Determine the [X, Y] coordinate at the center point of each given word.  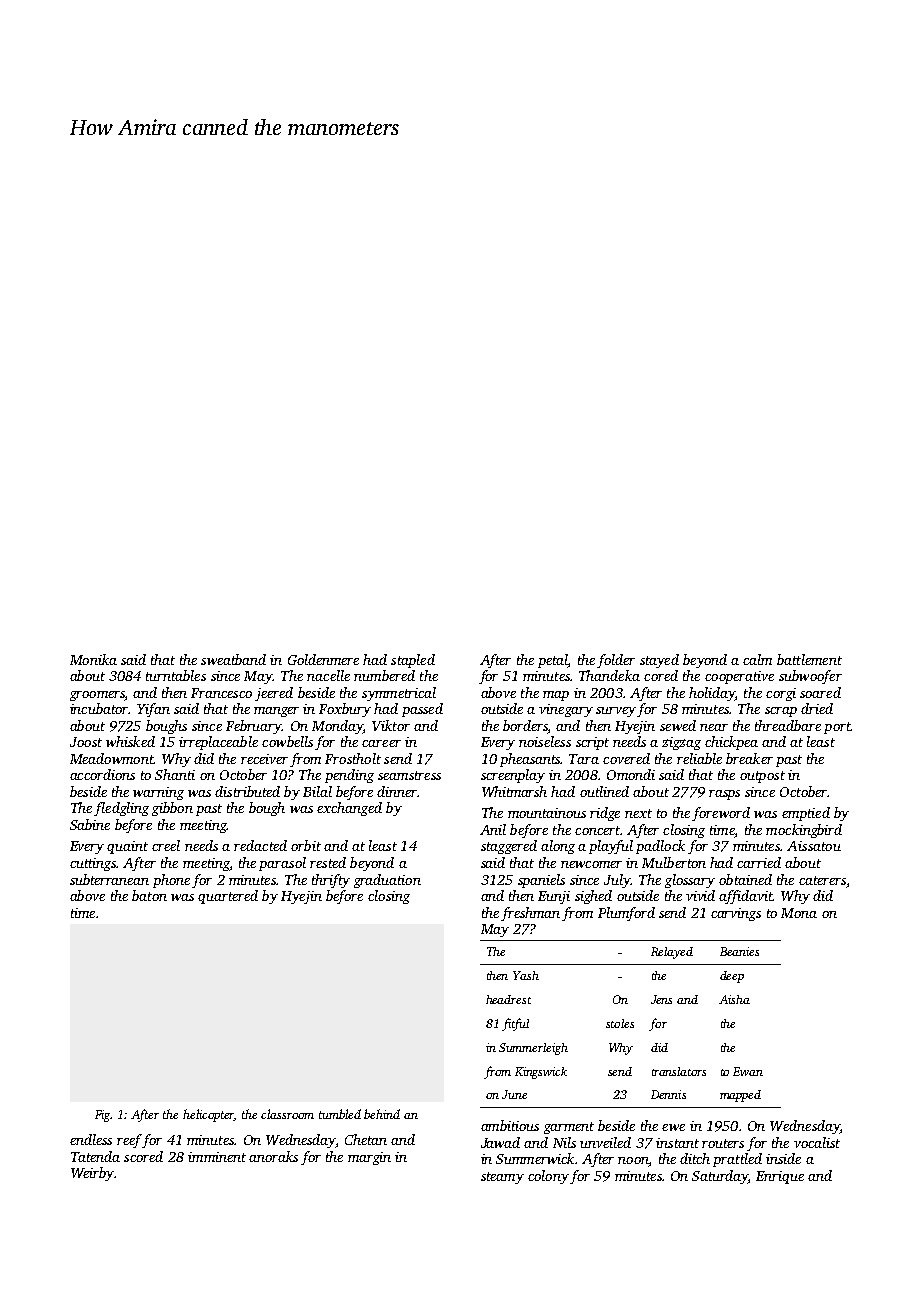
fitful [515, 1024]
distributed [247, 791]
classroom [287, 1114]
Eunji [554, 897]
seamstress [409, 775]
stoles [620, 1023]
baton [149, 895]
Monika [93, 659]
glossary [690, 881]
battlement [809, 659]
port [837, 728]
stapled [413, 661]
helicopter [209, 1115]
